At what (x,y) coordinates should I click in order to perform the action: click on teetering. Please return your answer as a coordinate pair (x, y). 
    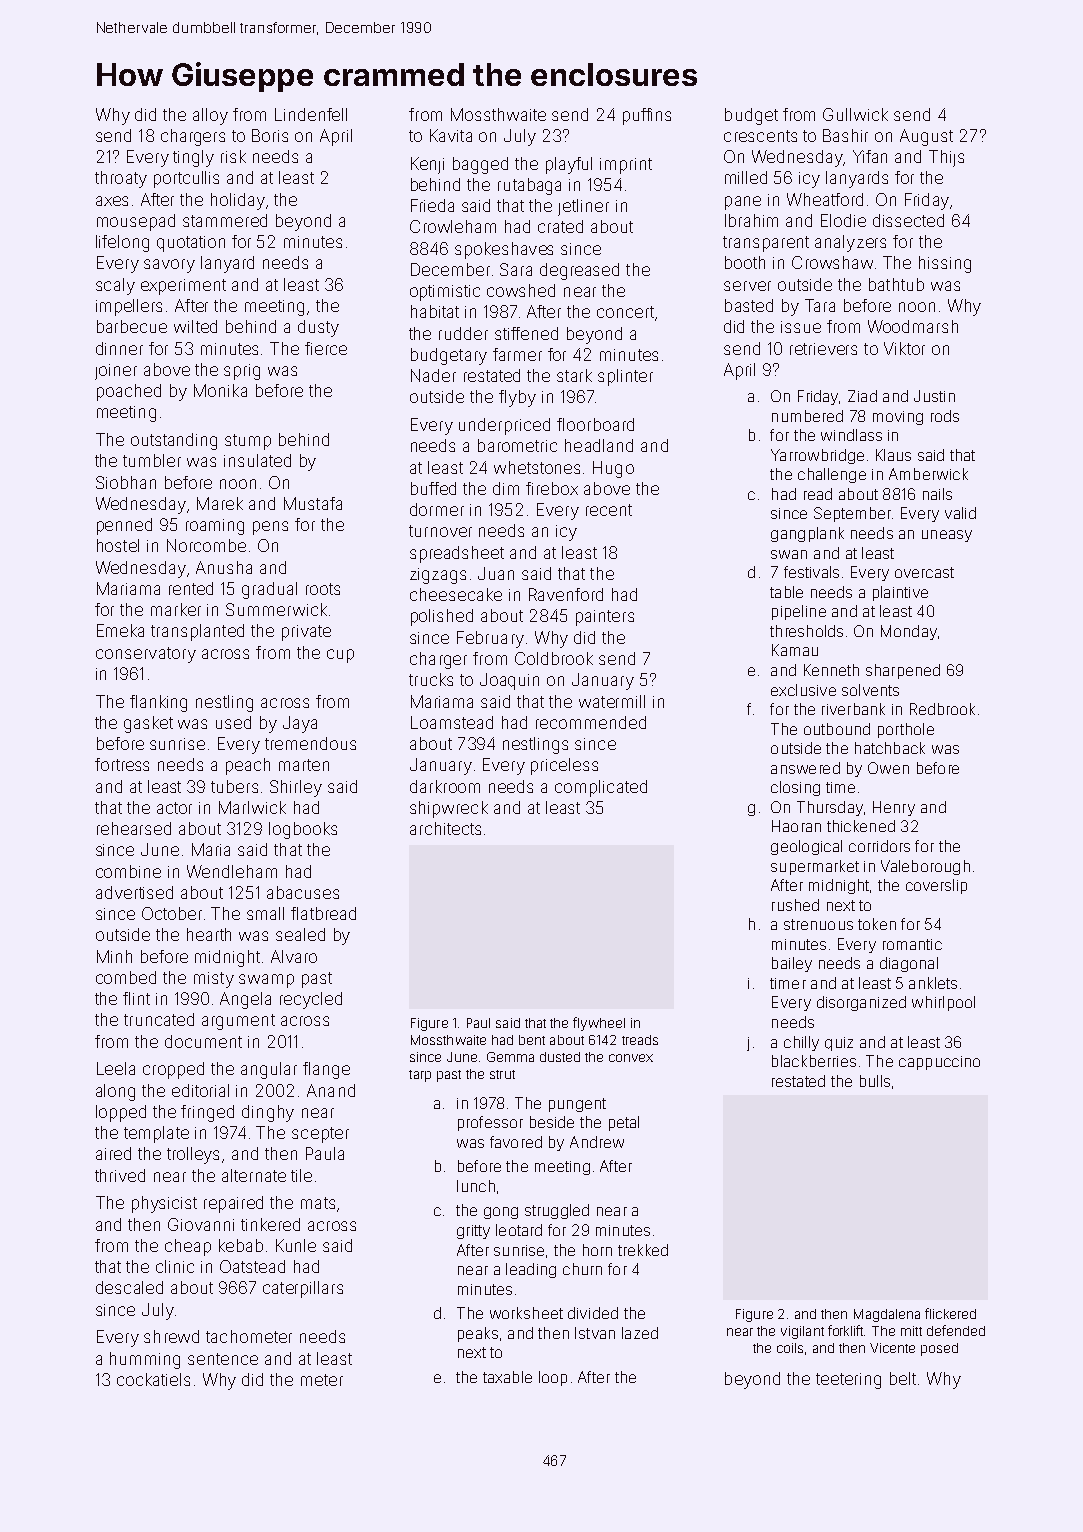
    Looking at the image, I should click on (848, 1381).
